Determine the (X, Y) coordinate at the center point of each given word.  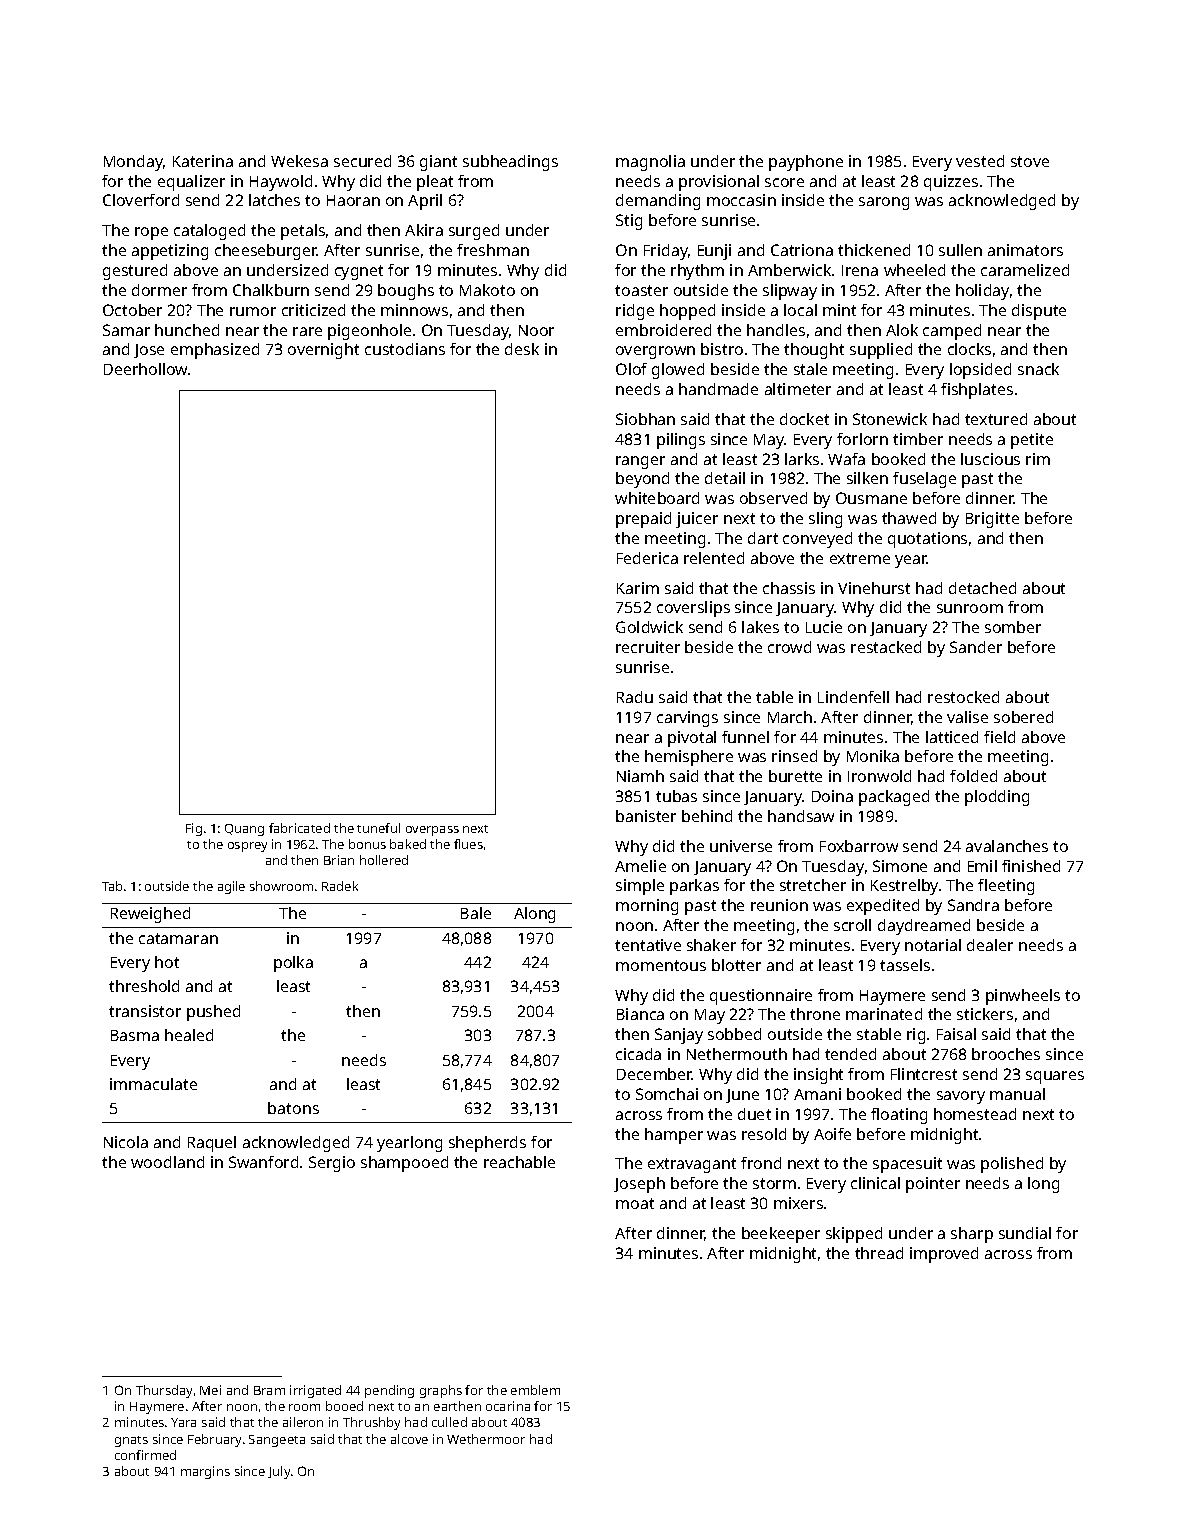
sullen (960, 250)
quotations (927, 540)
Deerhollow (146, 369)
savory (961, 1097)
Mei (210, 1390)
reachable (519, 1162)
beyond (642, 480)
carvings (687, 719)
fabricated (299, 828)
